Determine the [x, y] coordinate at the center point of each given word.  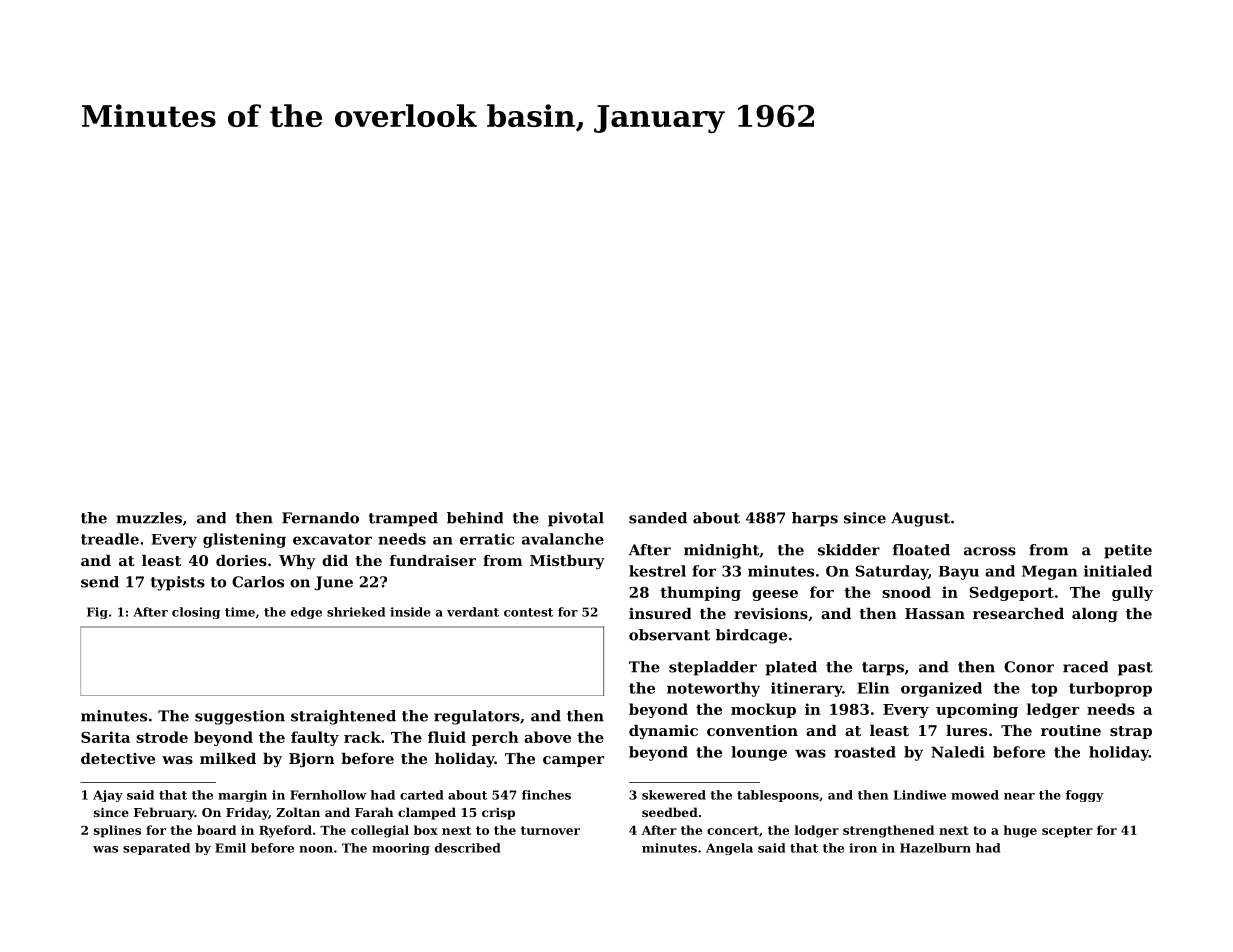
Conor [1029, 667]
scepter [1067, 832]
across [990, 551]
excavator [332, 539]
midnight [721, 551]
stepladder [713, 668]
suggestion [240, 717]
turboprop [1110, 689]
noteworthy [713, 689]
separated [156, 849]
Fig [97, 613]
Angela [729, 849]
